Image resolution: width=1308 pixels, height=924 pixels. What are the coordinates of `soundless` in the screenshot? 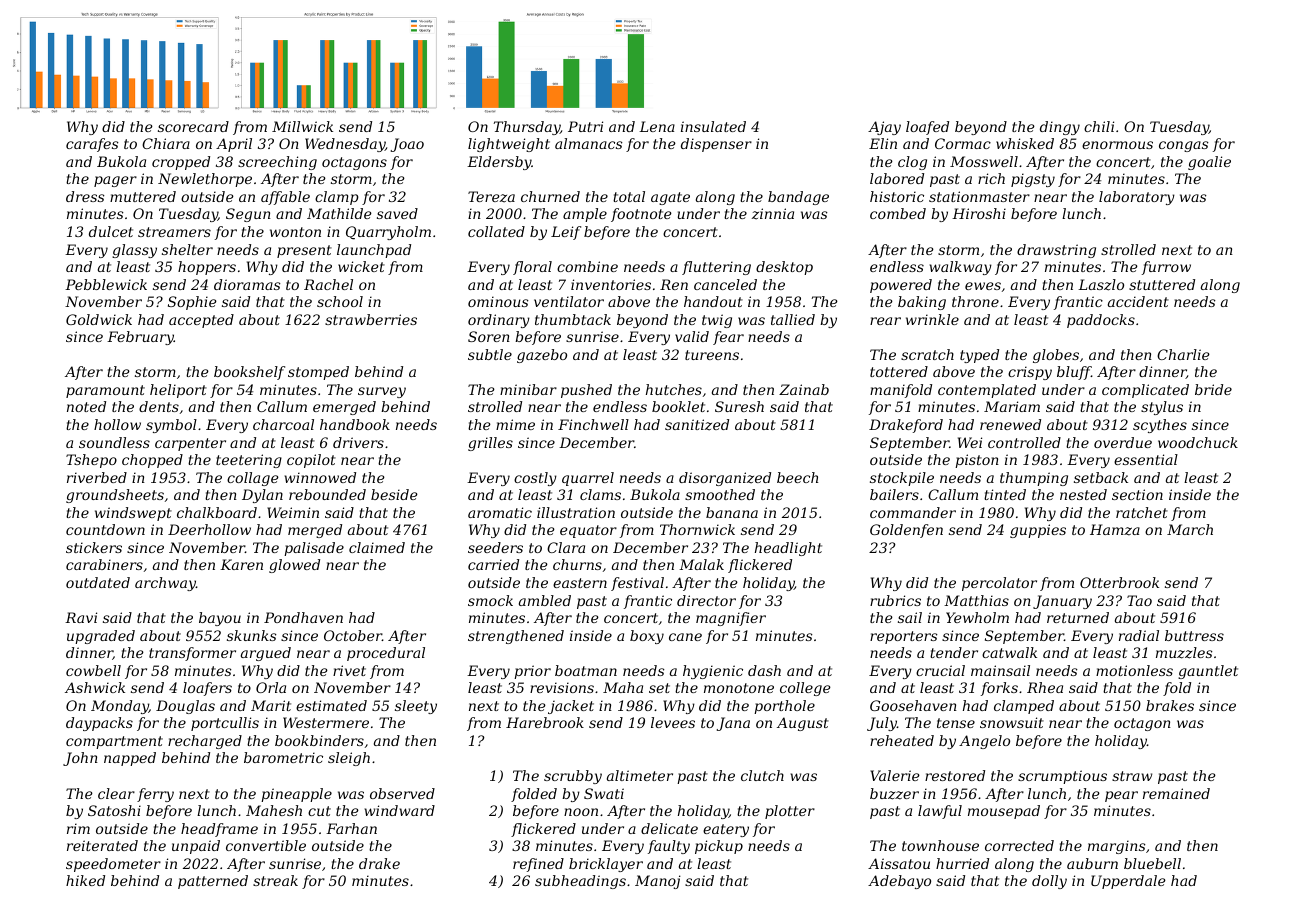 It's located at (114, 442).
